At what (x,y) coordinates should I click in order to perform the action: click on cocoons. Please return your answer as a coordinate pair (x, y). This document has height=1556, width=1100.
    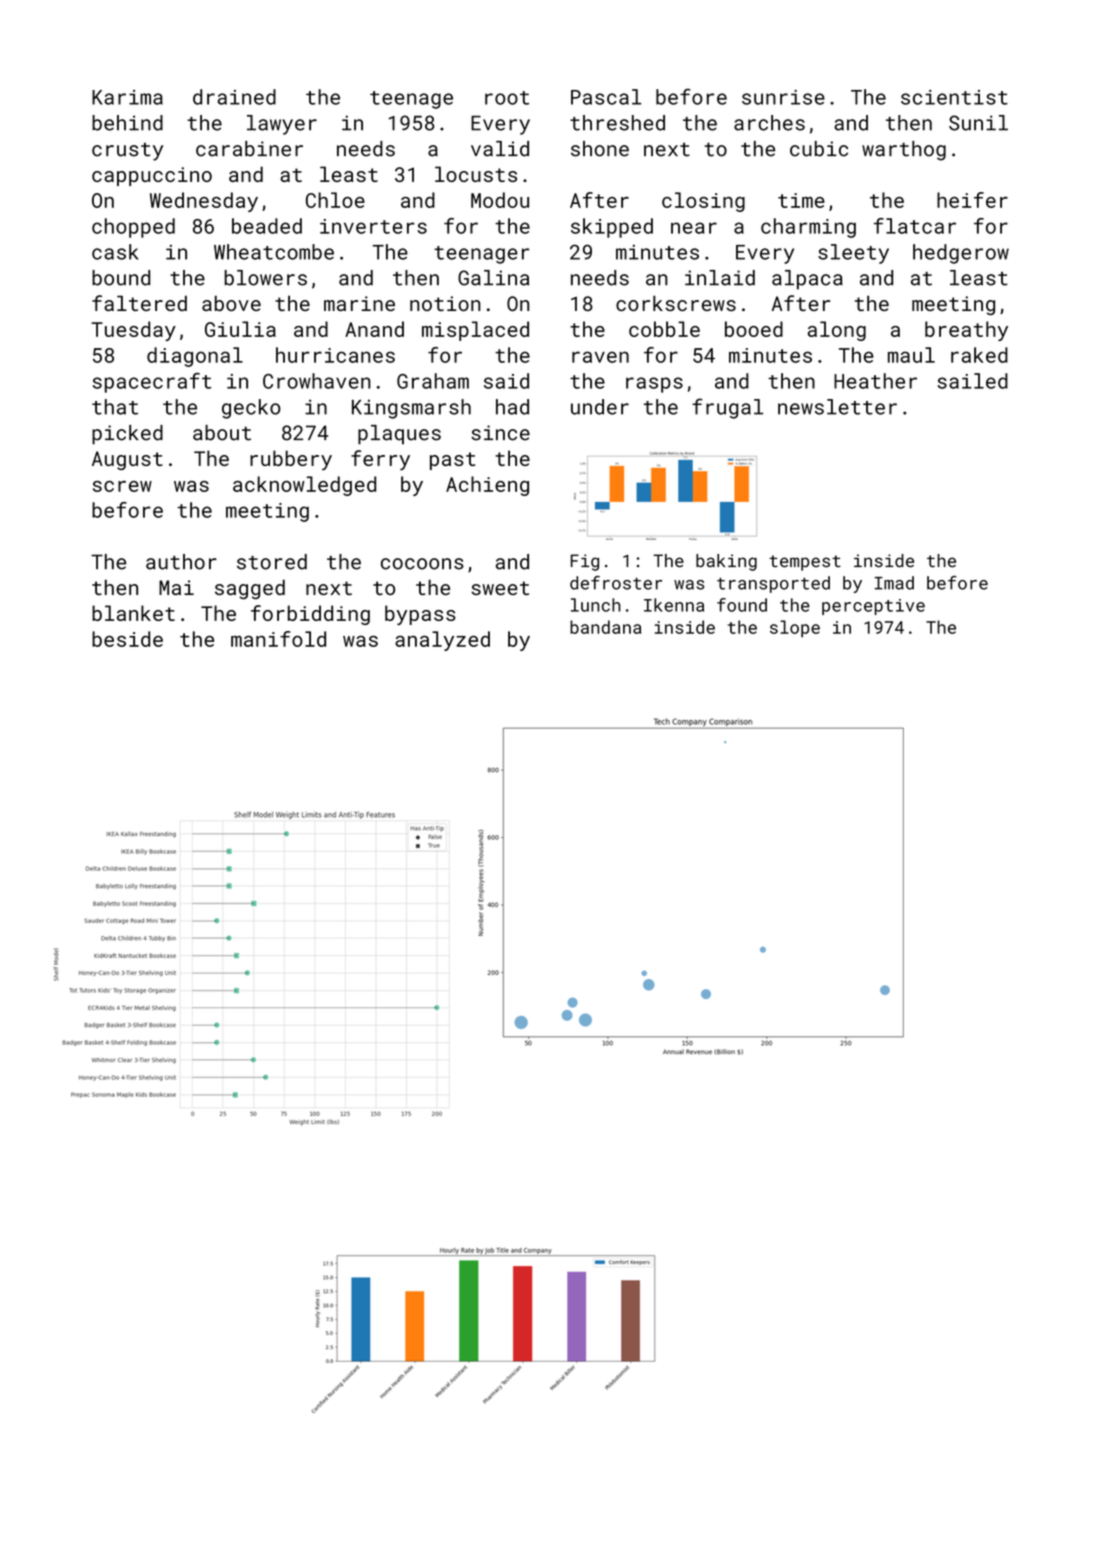
    Looking at the image, I should click on (422, 564).
